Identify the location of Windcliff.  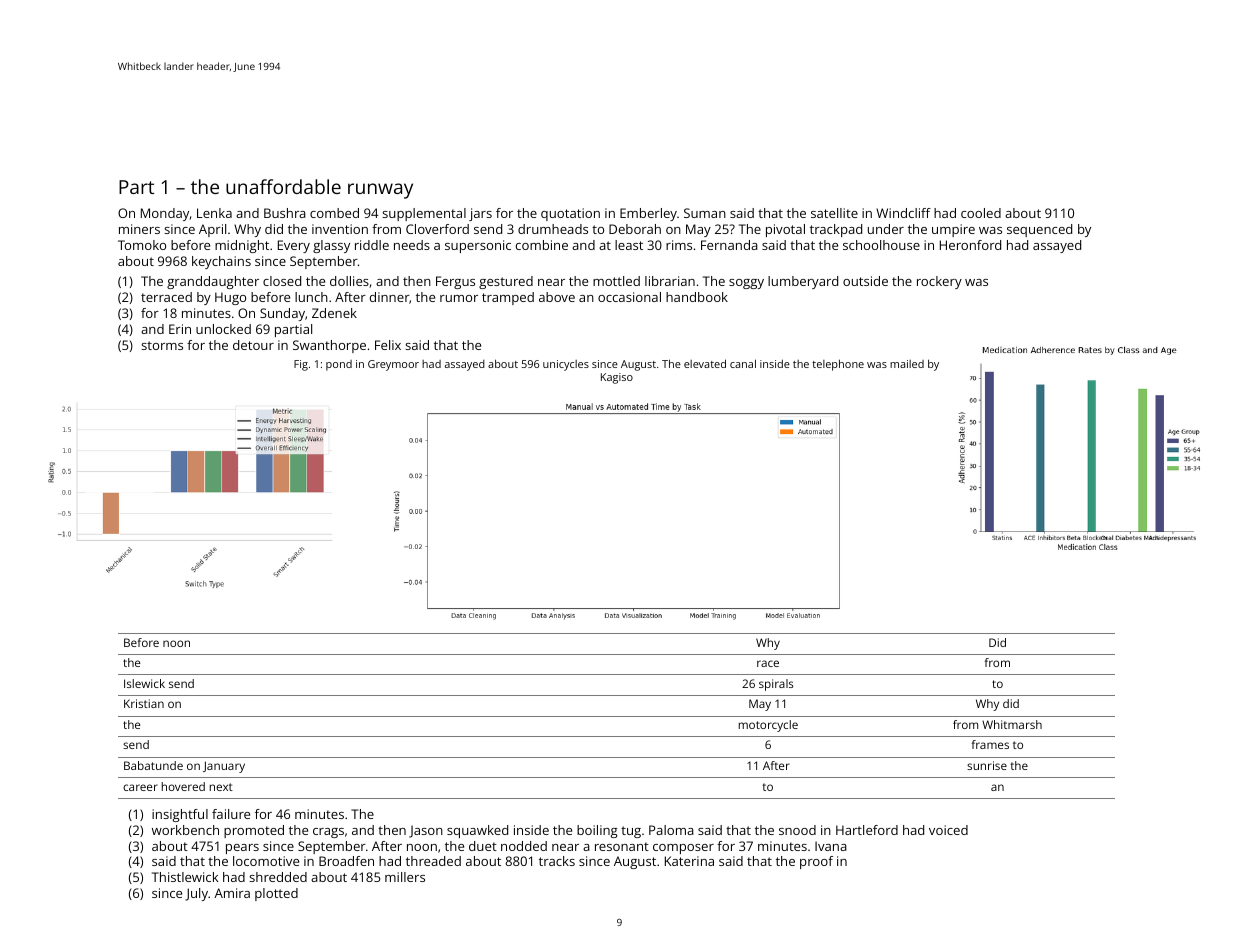
(903, 213).
